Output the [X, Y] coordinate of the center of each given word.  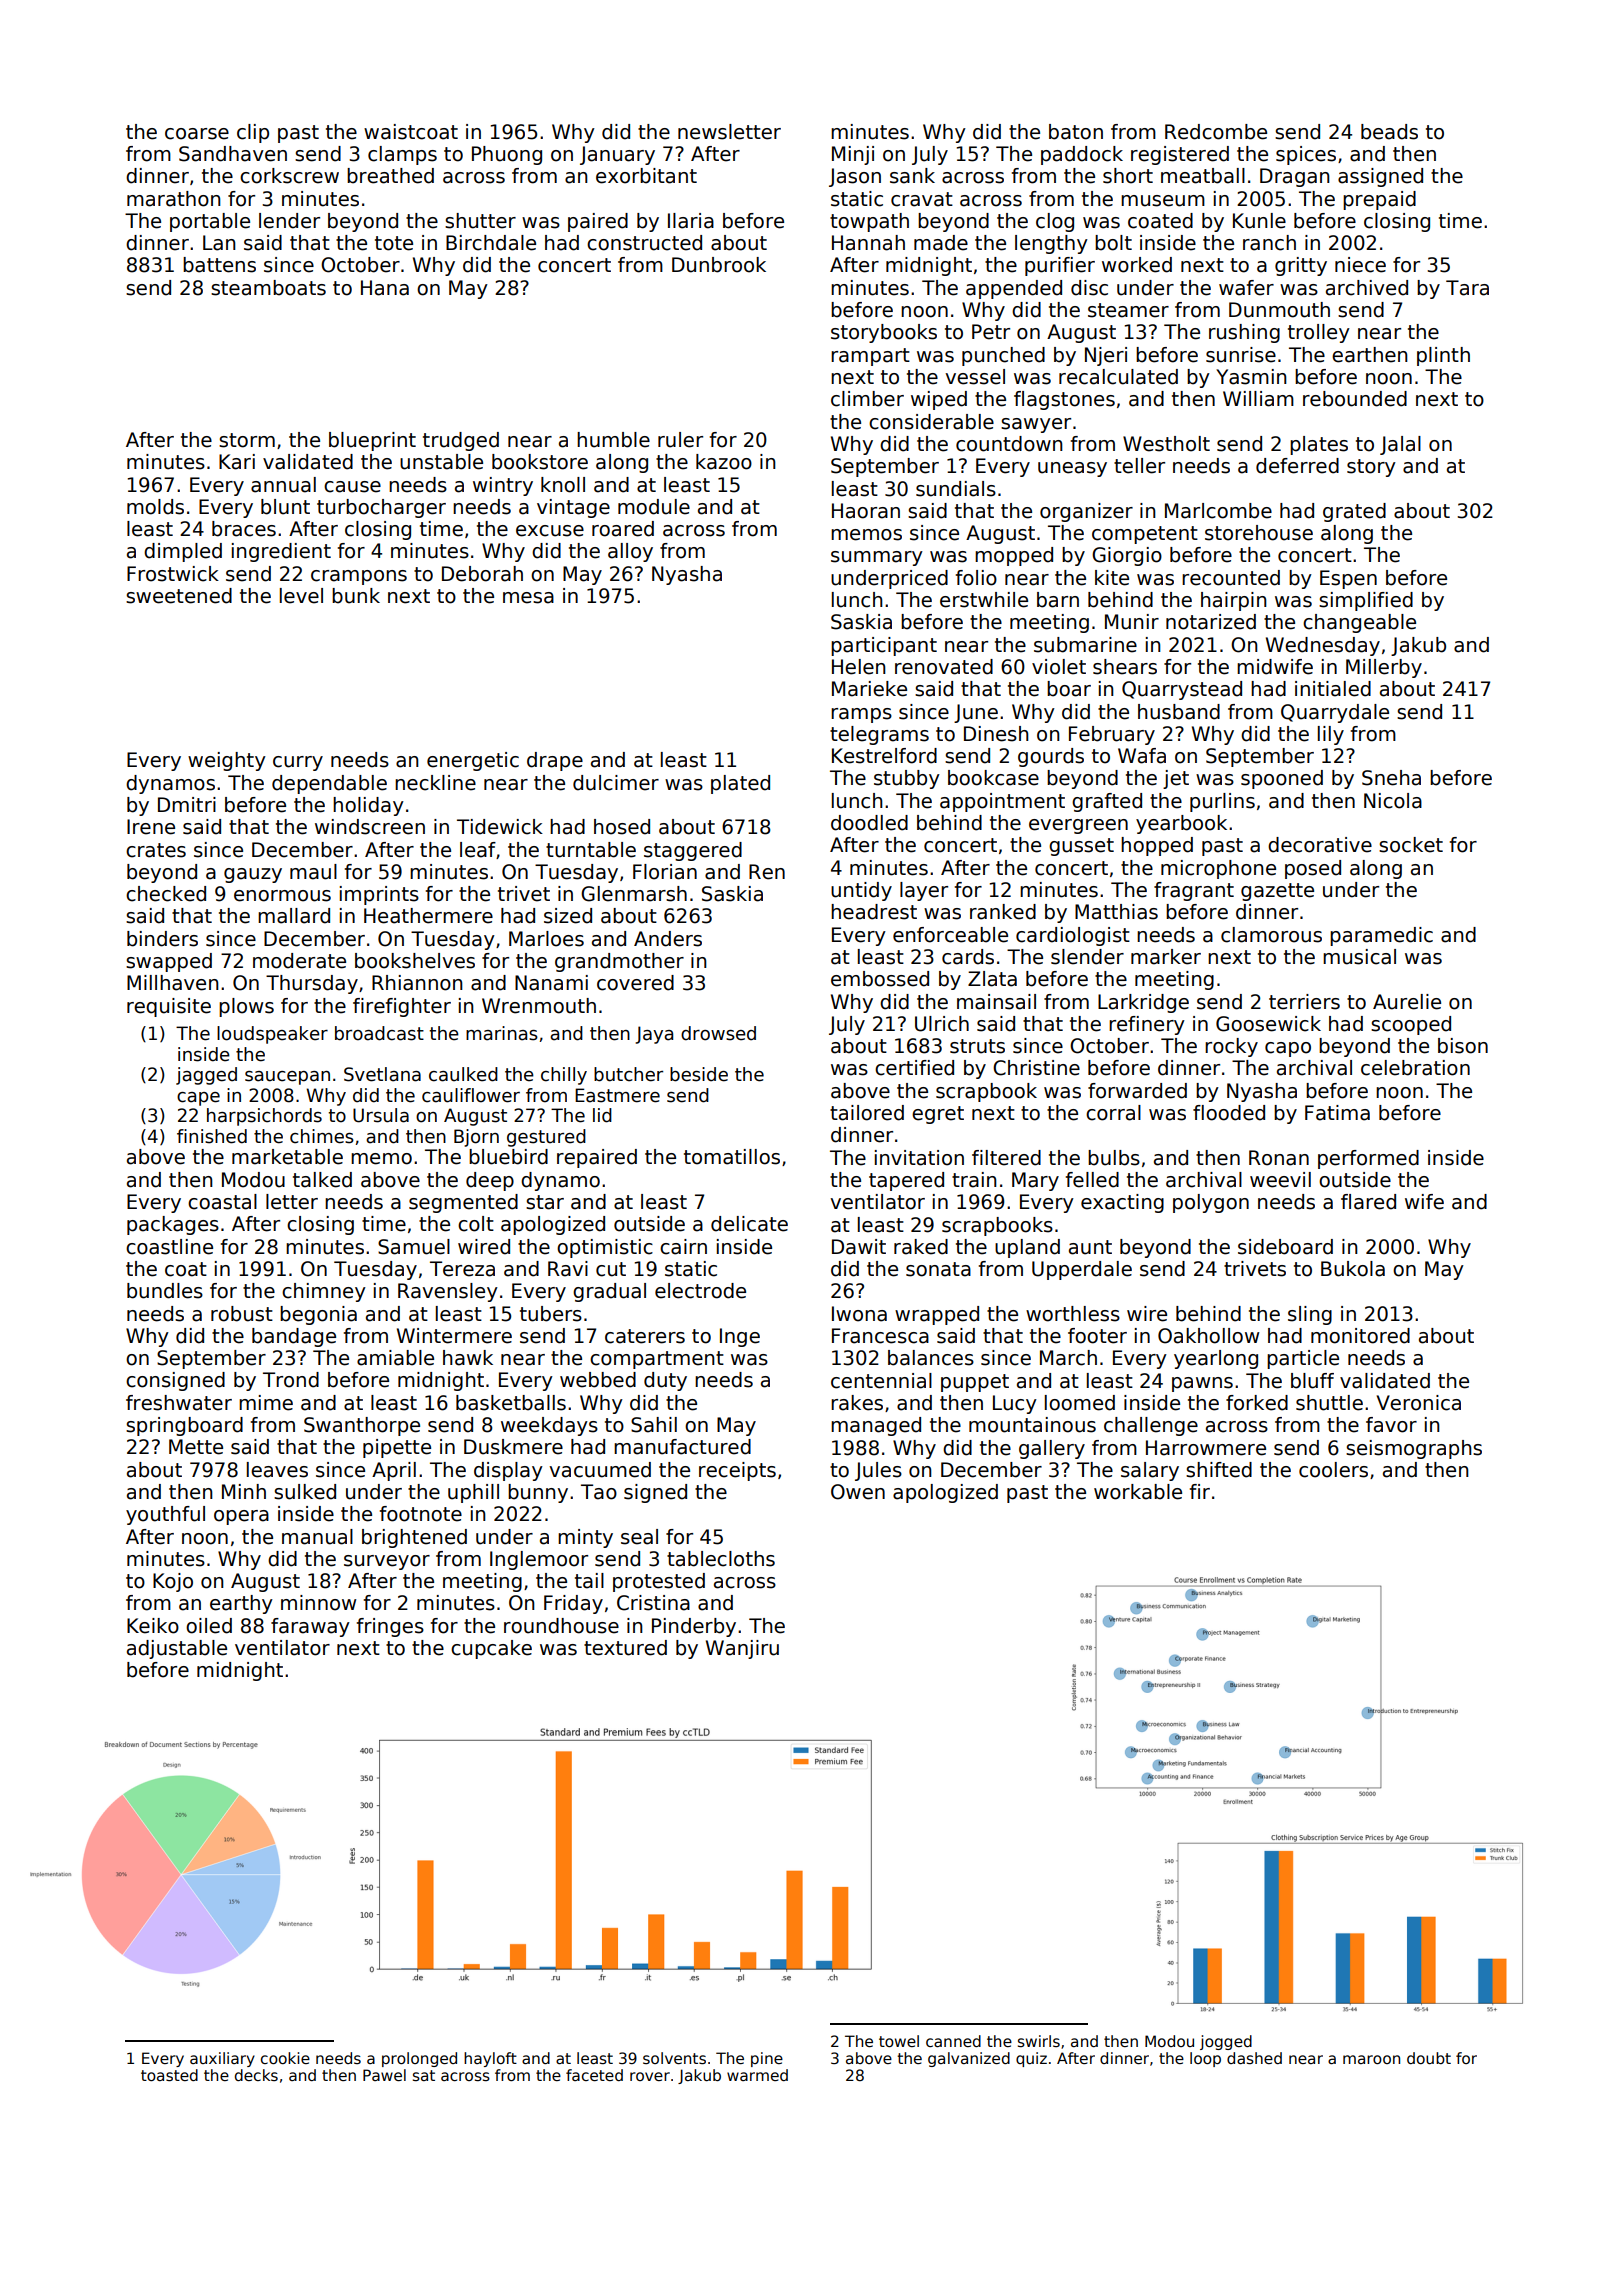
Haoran [866, 511]
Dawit [859, 1247]
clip [253, 133]
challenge [1151, 1426]
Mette [196, 1447]
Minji [853, 155]
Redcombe [1216, 132]
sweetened [179, 596]
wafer [1246, 288]
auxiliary [222, 2059]
